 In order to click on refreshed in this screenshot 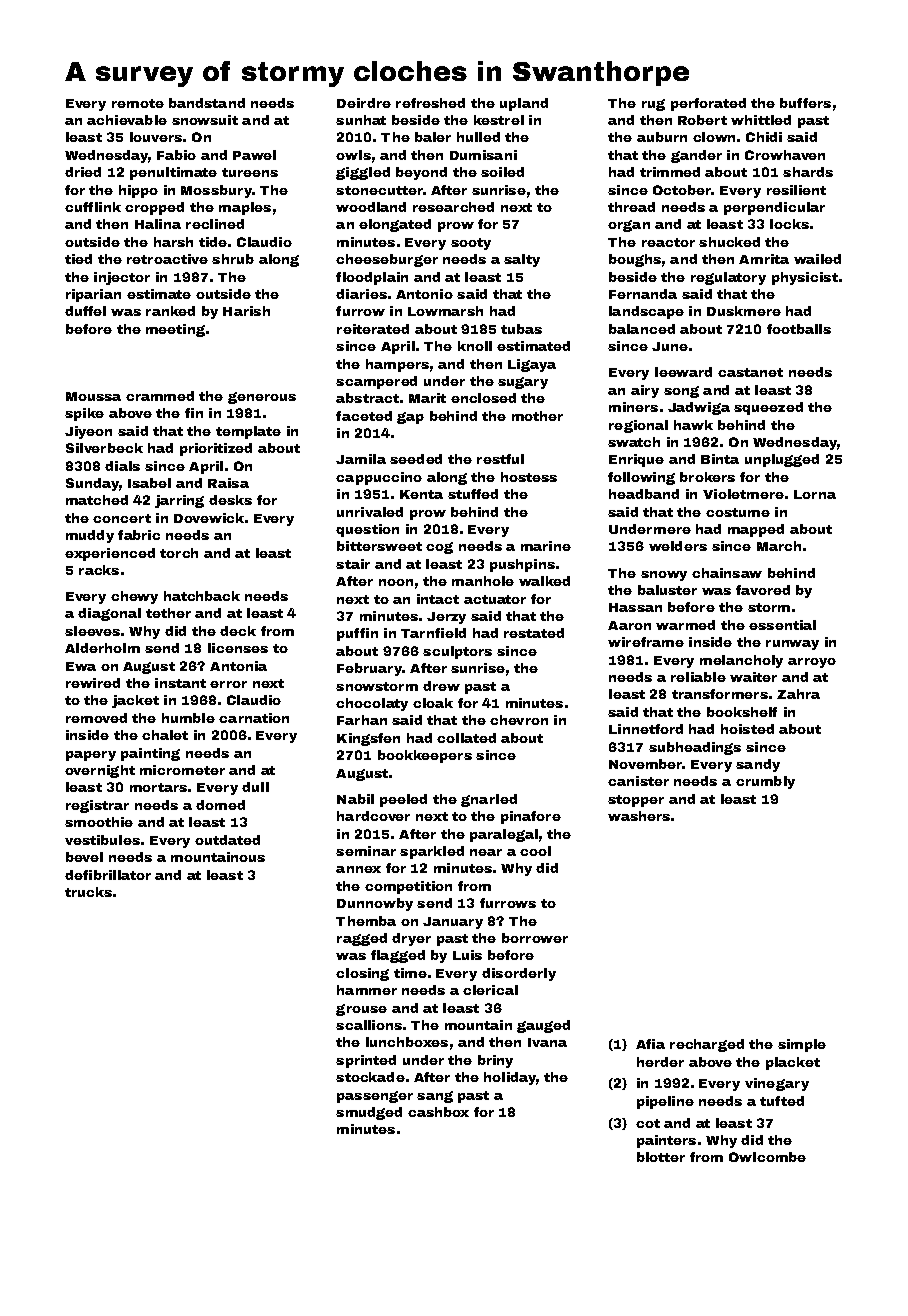, I will do `click(430, 103)`.
